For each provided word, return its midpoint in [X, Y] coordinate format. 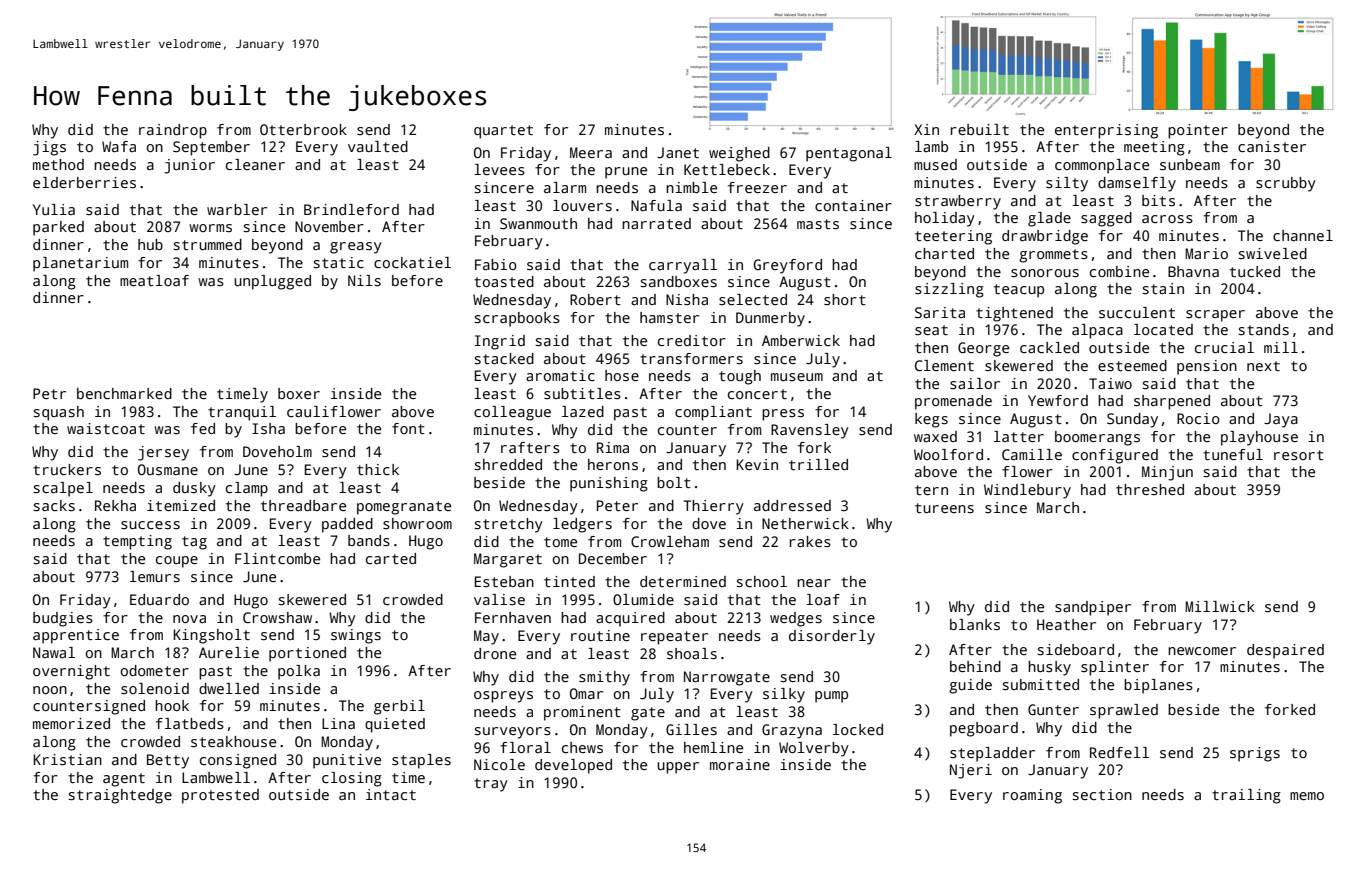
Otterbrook [303, 129]
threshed [1150, 489]
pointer [1198, 131]
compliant [713, 413]
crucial [1224, 347]
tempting [137, 542]
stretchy [508, 525]
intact [391, 794]
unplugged [272, 282]
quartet [503, 132]
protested [220, 796]
